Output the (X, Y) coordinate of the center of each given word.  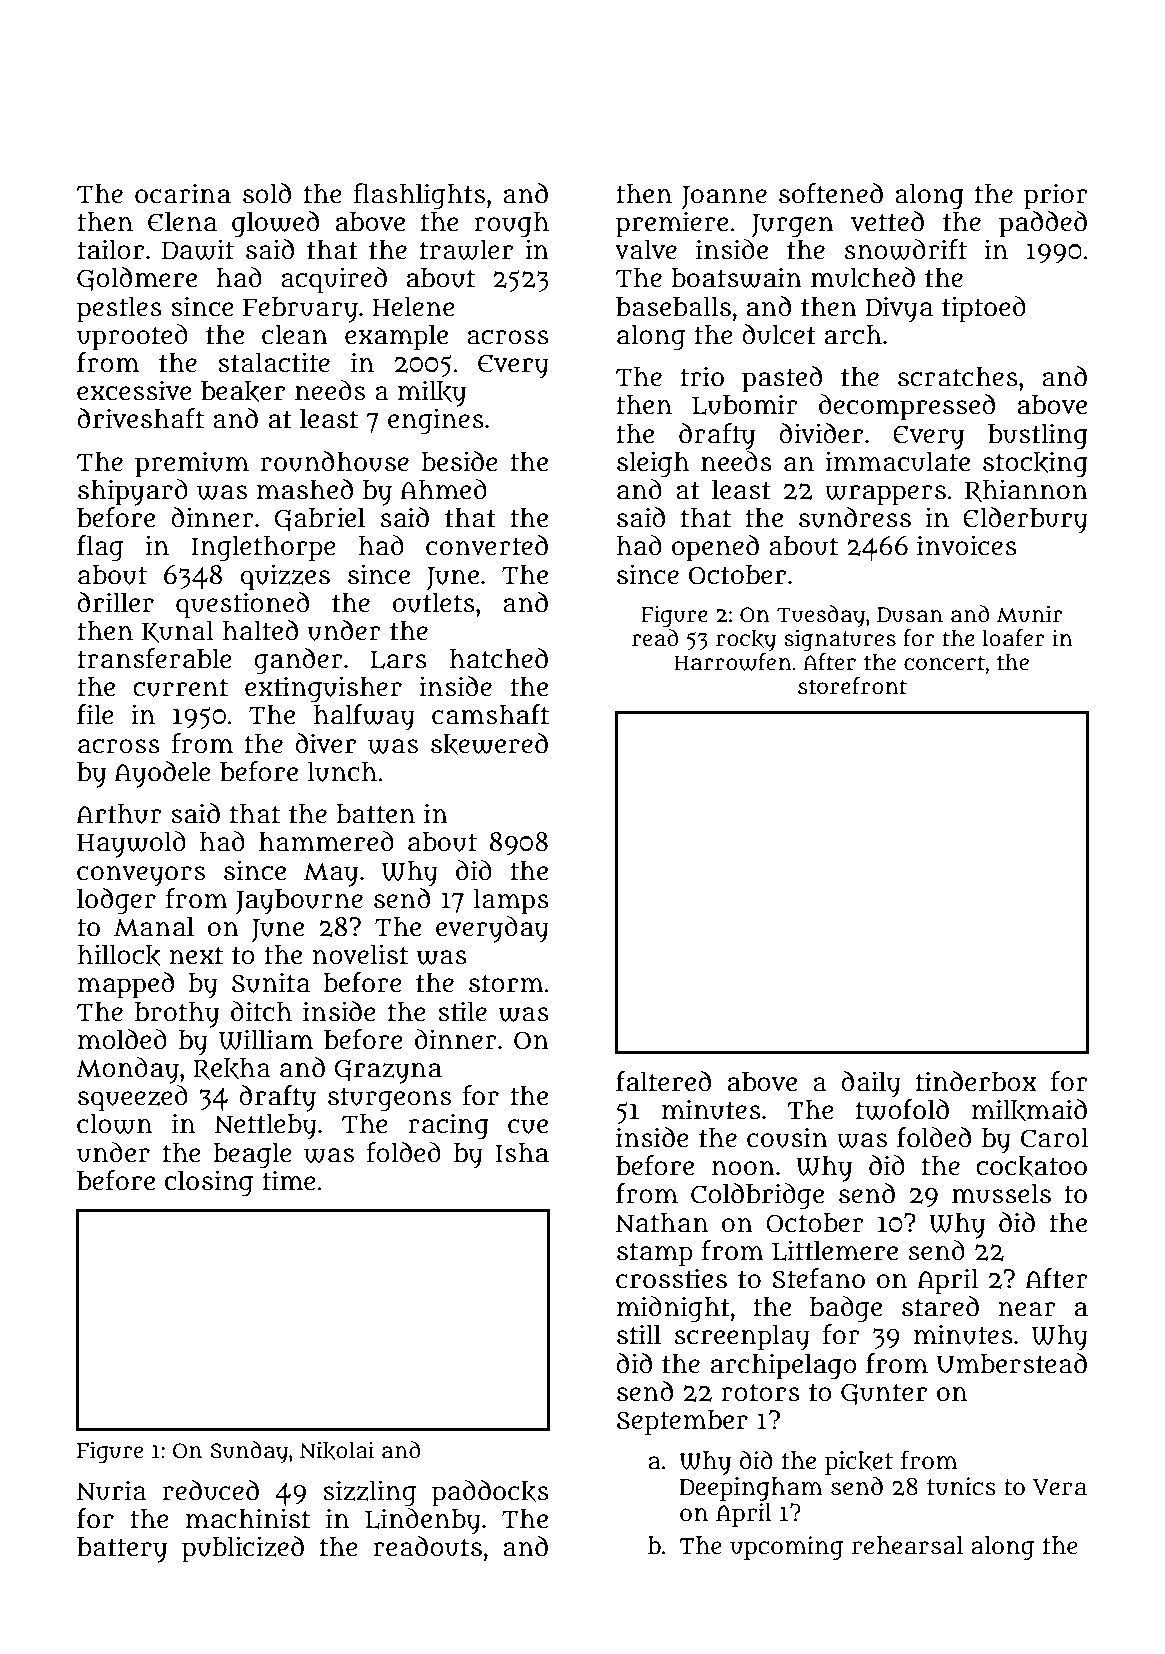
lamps (511, 901)
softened (831, 193)
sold (267, 193)
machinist (248, 1518)
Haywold (131, 844)
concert (944, 663)
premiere (672, 224)
